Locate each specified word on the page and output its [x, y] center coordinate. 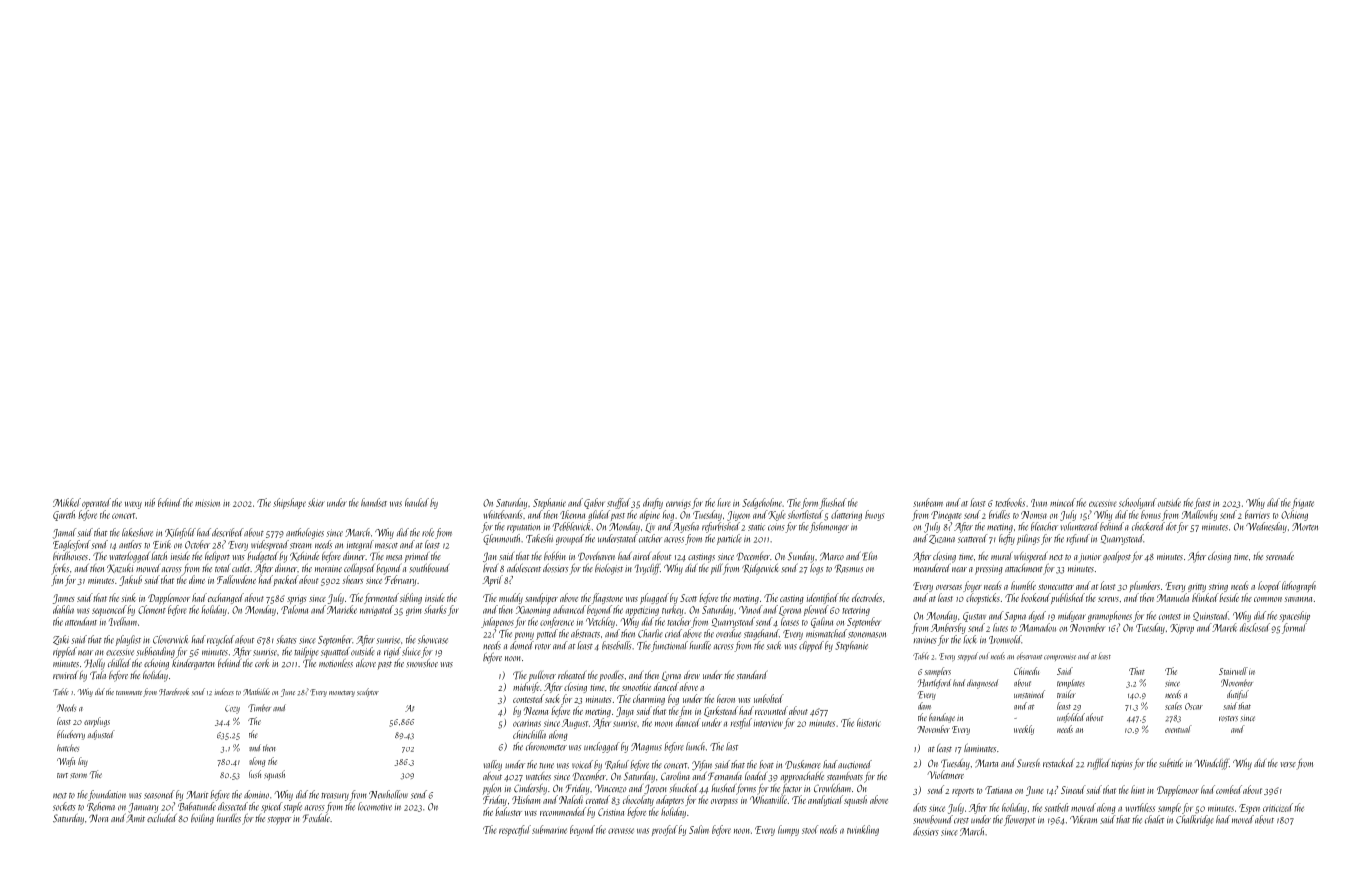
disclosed [1255, 627]
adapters [670, 800]
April [493, 580]
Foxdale [316, 818]
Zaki [61, 640]
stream [300, 546]
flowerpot [1019, 820]
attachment [1024, 568]
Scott [688, 598]
